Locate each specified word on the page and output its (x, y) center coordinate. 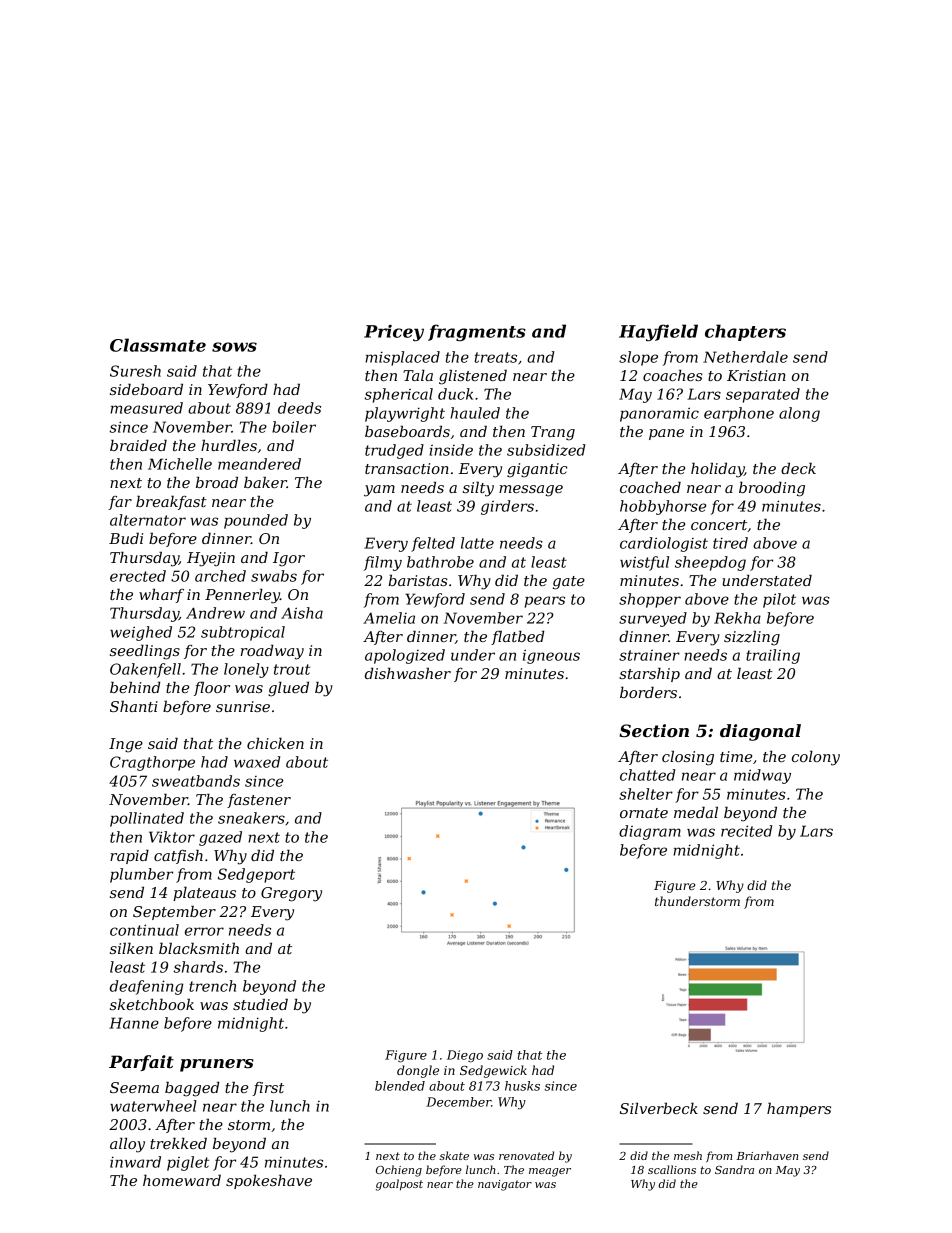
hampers (799, 1109)
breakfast (171, 502)
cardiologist (664, 544)
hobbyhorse (663, 507)
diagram (650, 832)
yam (379, 491)
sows (234, 347)
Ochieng (399, 1171)
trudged (394, 451)
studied (260, 1004)
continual (144, 930)
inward (135, 1162)
